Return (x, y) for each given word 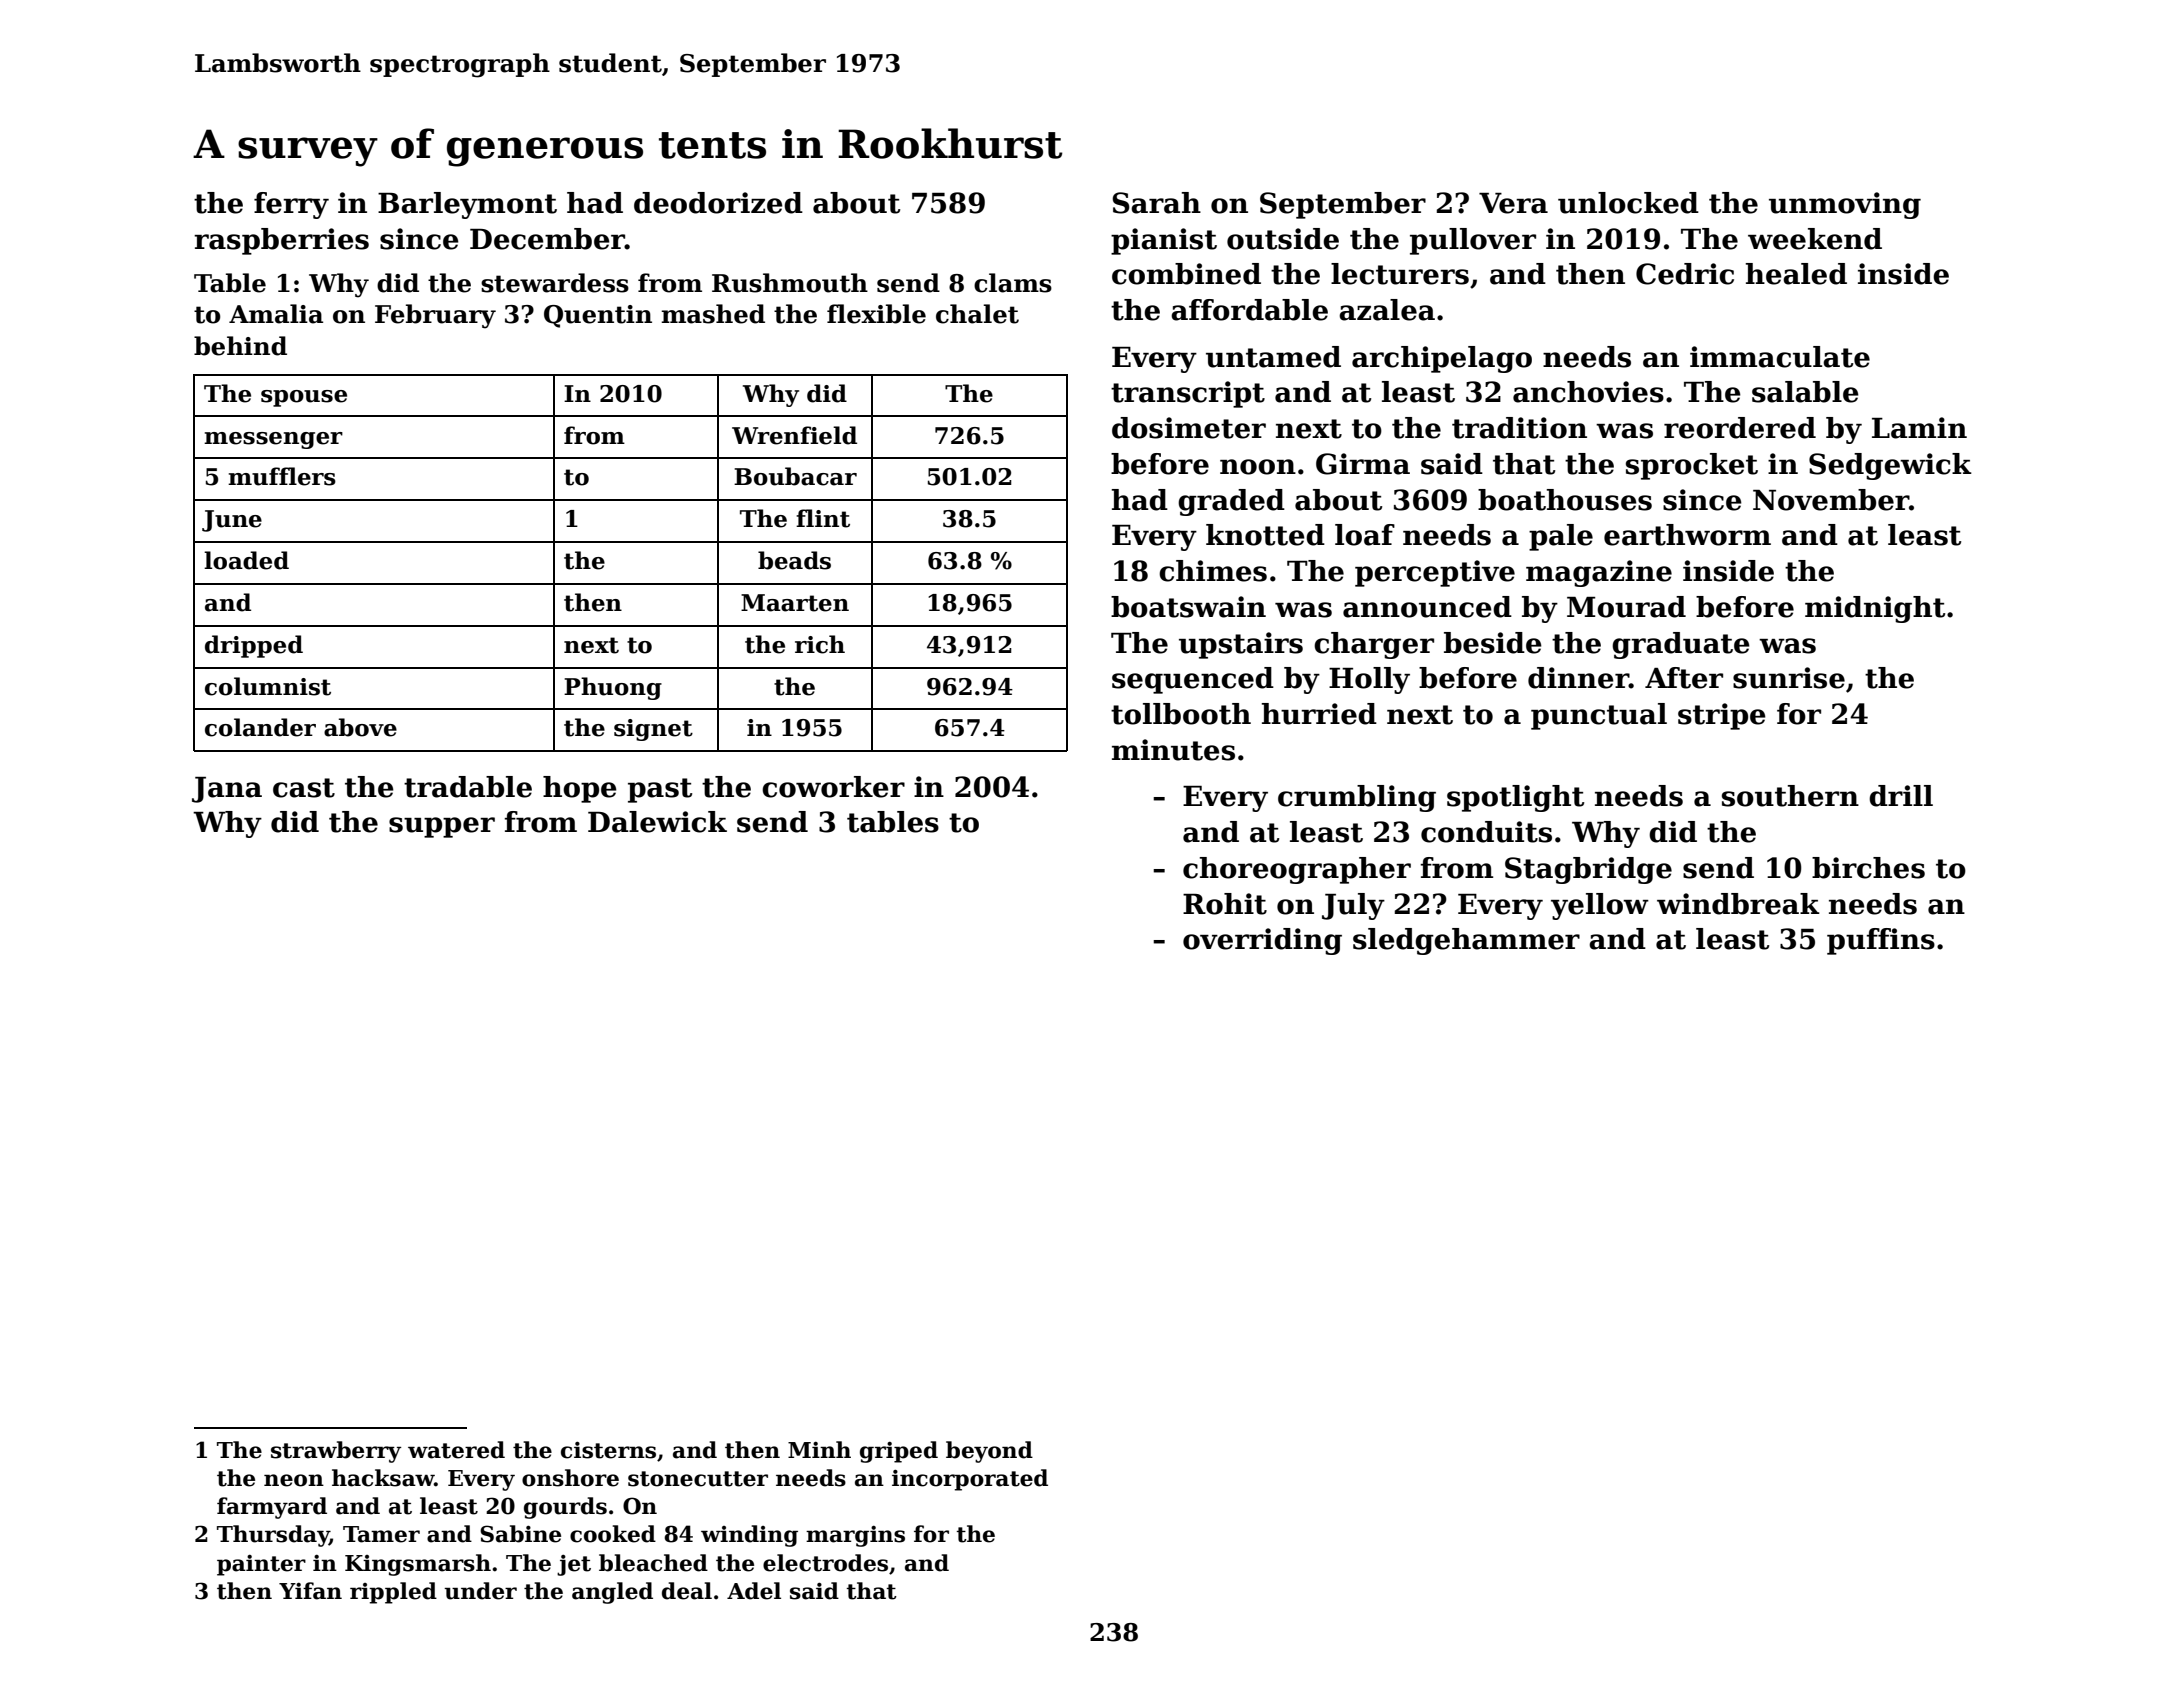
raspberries (281, 241)
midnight (1875, 609)
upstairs (1241, 645)
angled (612, 1593)
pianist (1164, 241)
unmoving (1845, 205)
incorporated (970, 1480)
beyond (989, 1452)
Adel (754, 1591)
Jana (227, 790)
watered (456, 1450)
